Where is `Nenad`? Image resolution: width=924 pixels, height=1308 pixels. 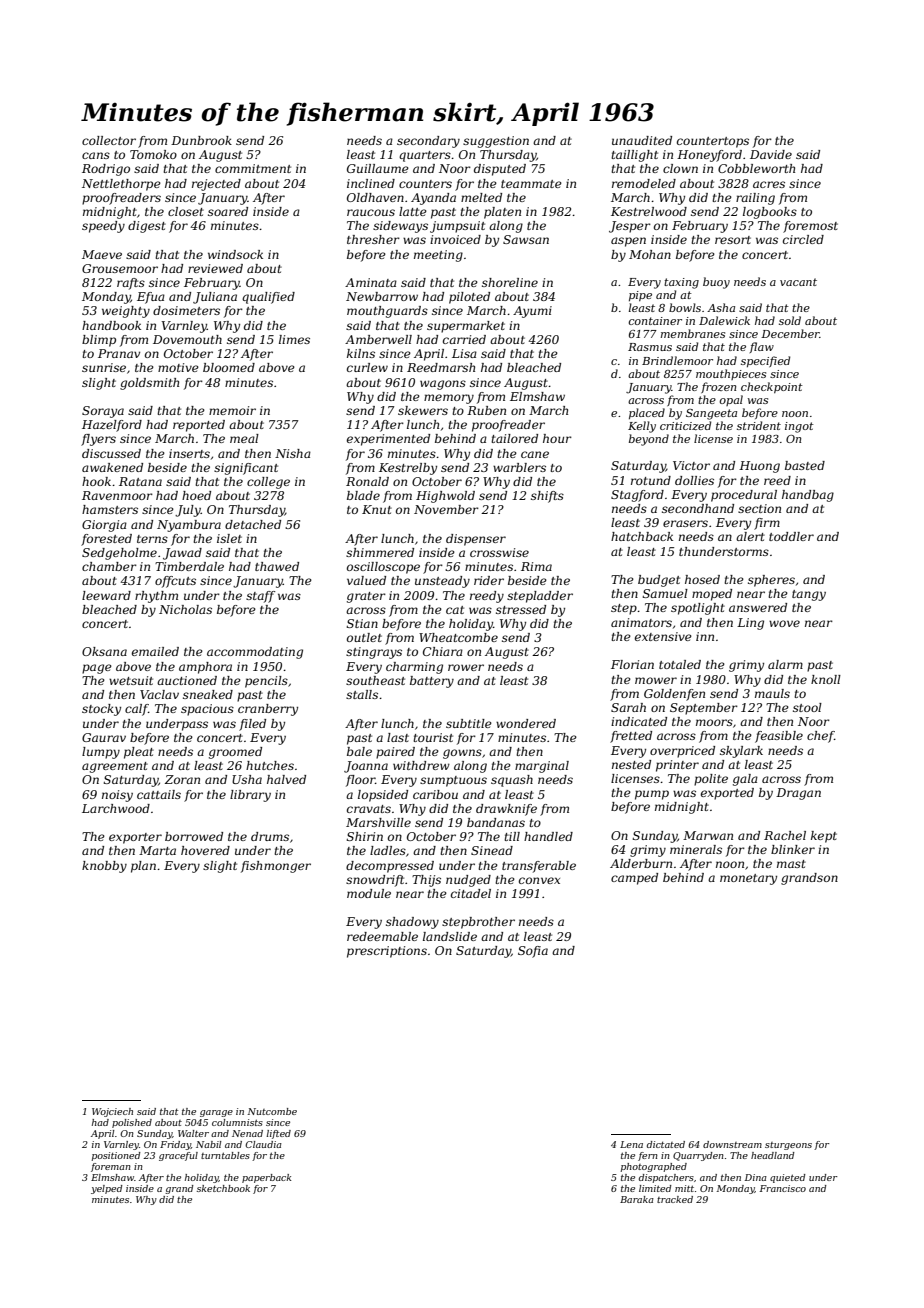 Nenad is located at coordinates (247, 1133).
